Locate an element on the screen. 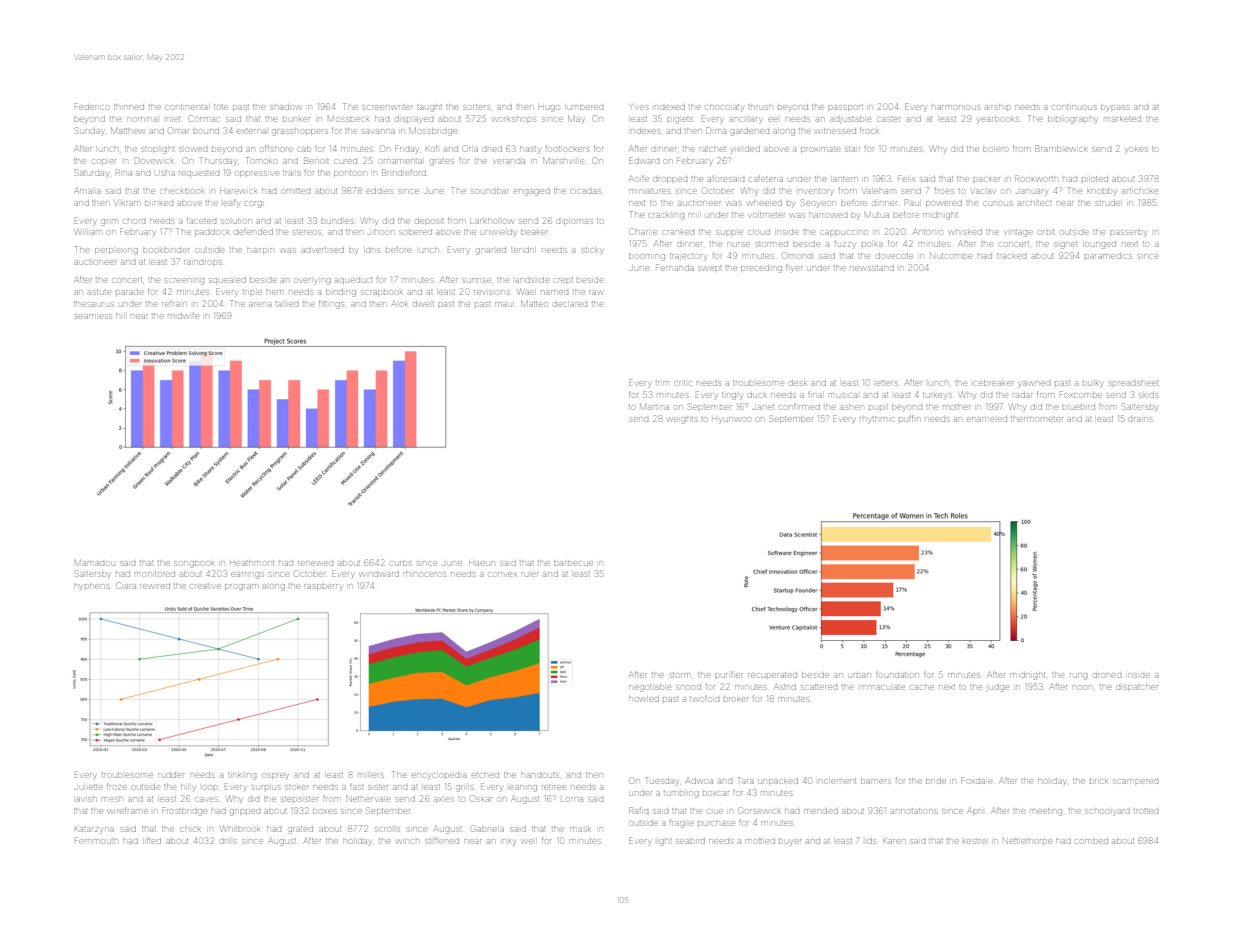 This screenshot has width=1233, height=952. astute is located at coordinates (99, 292).
